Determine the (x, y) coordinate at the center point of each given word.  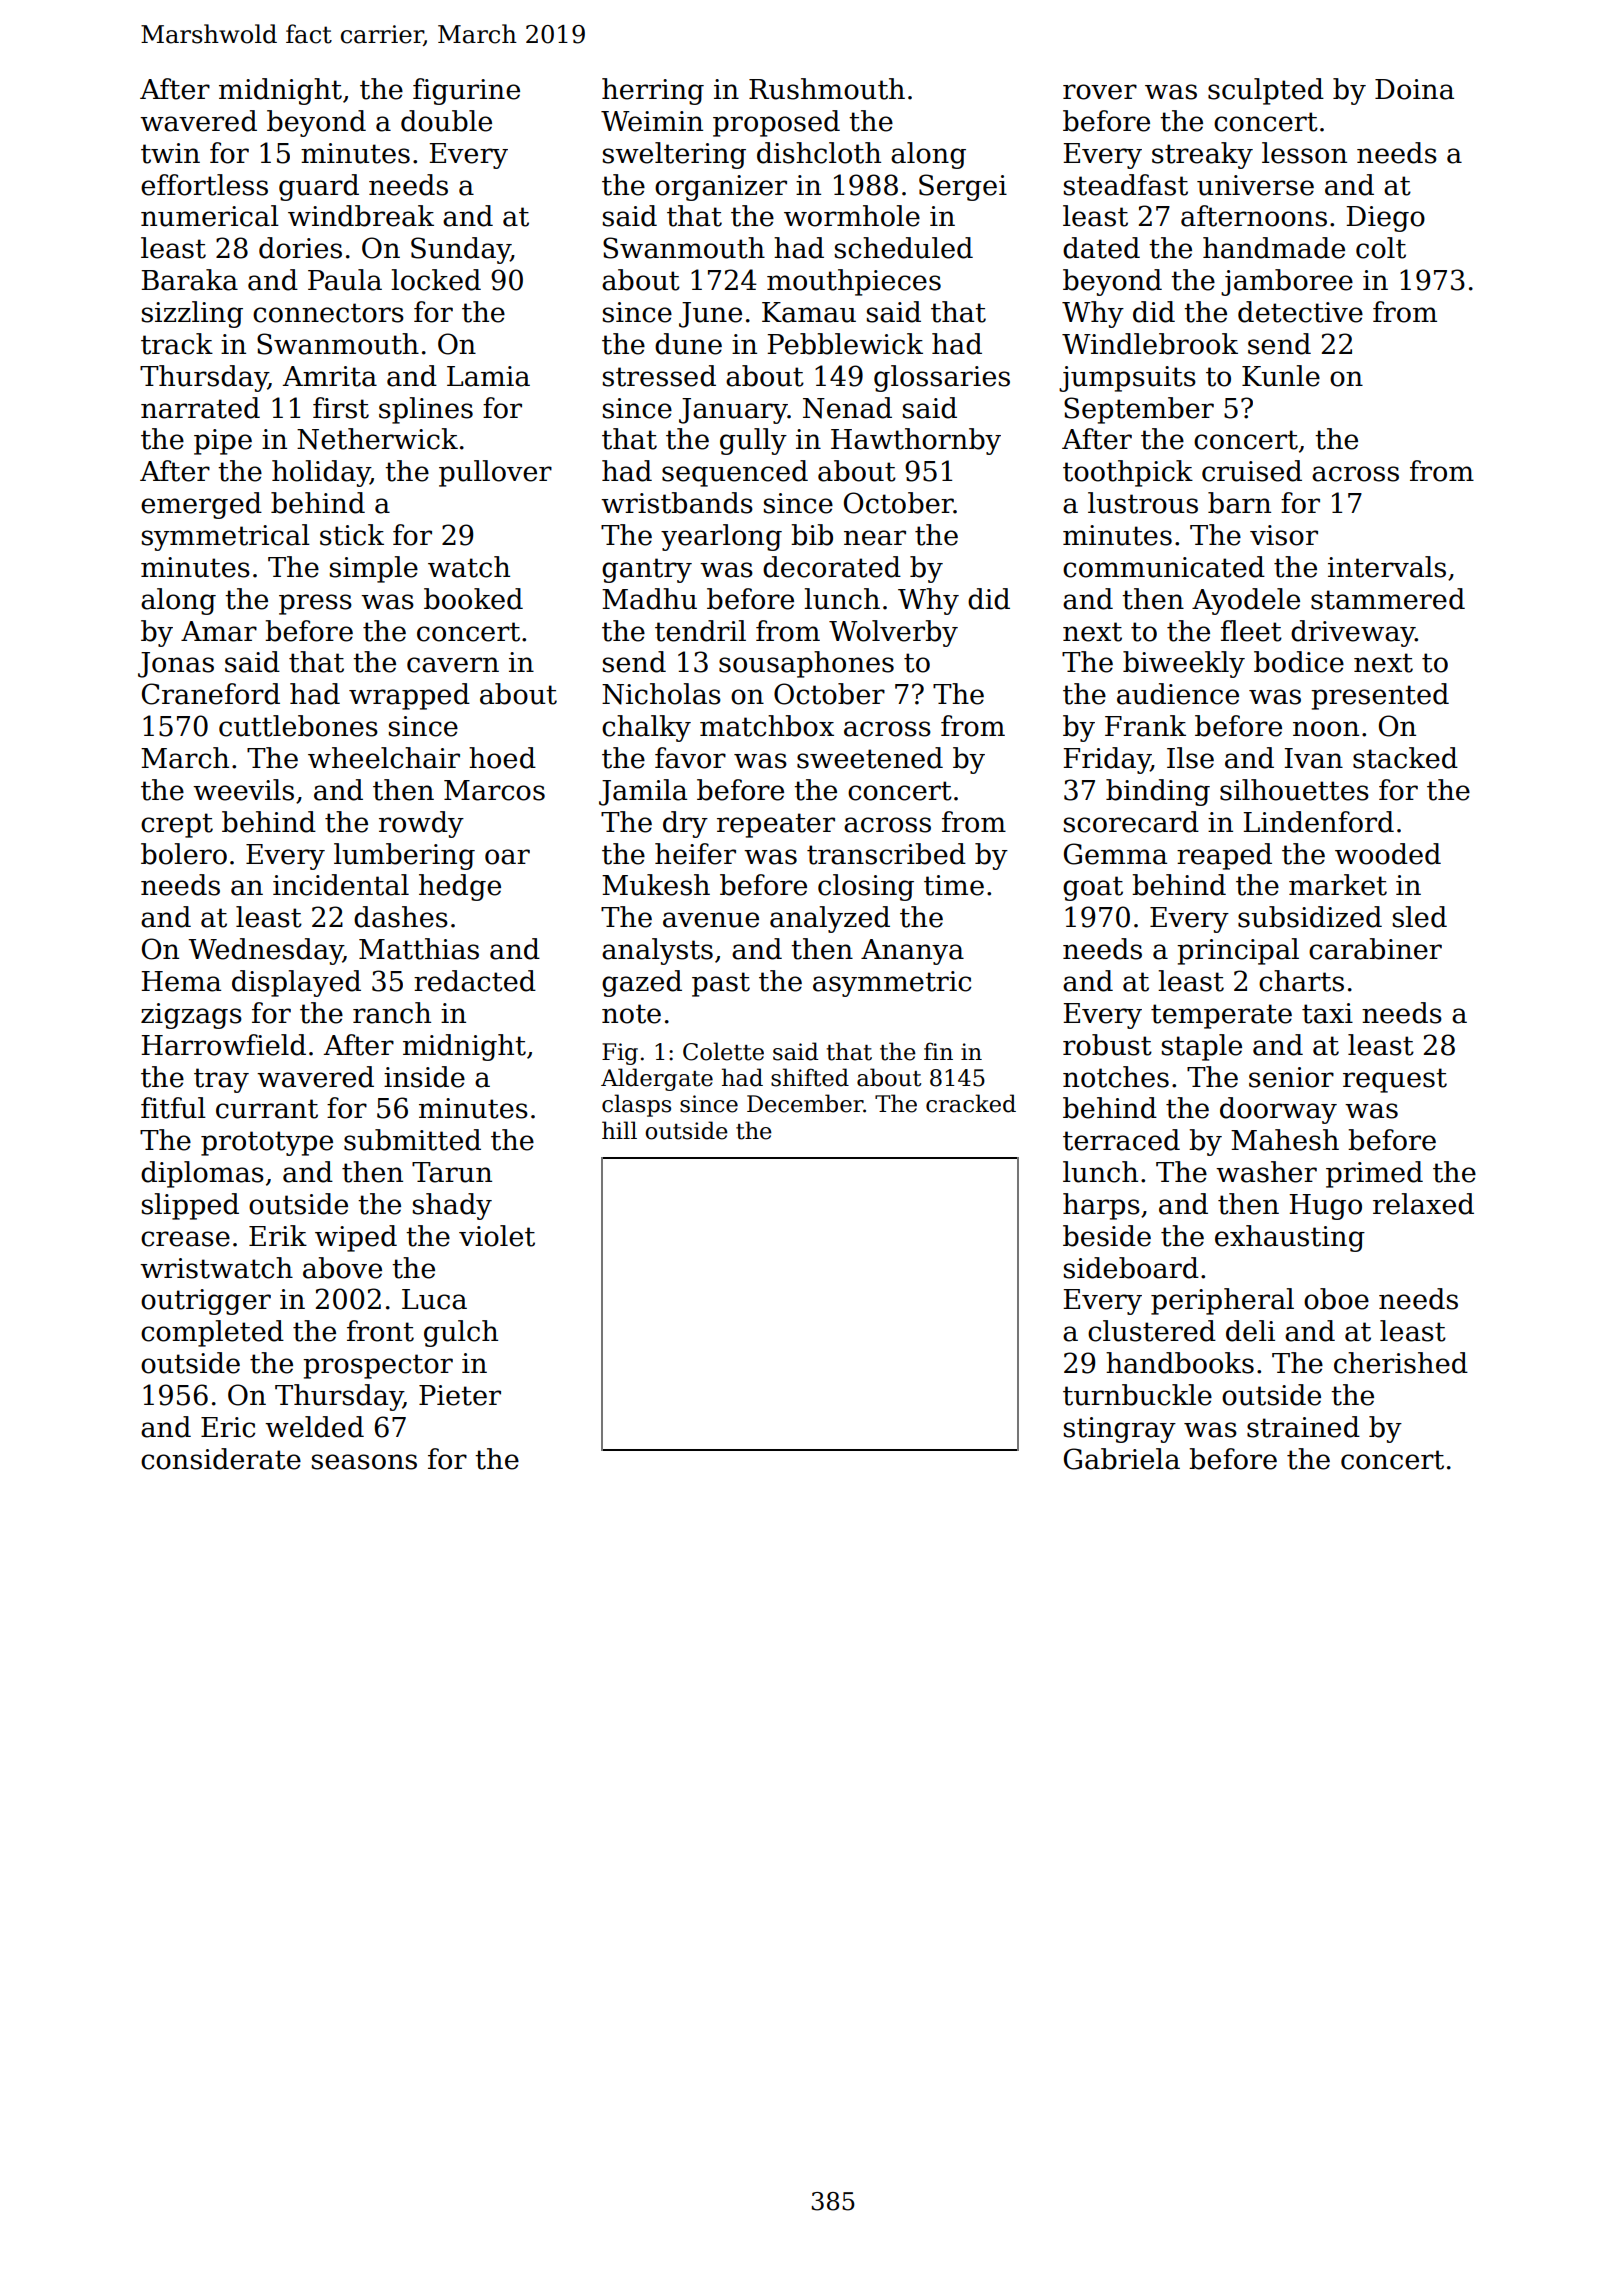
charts (1301, 981)
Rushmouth (827, 89)
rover (1100, 92)
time (954, 885)
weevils (243, 790)
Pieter (460, 1395)
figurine (466, 91)
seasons (364, 1462)
